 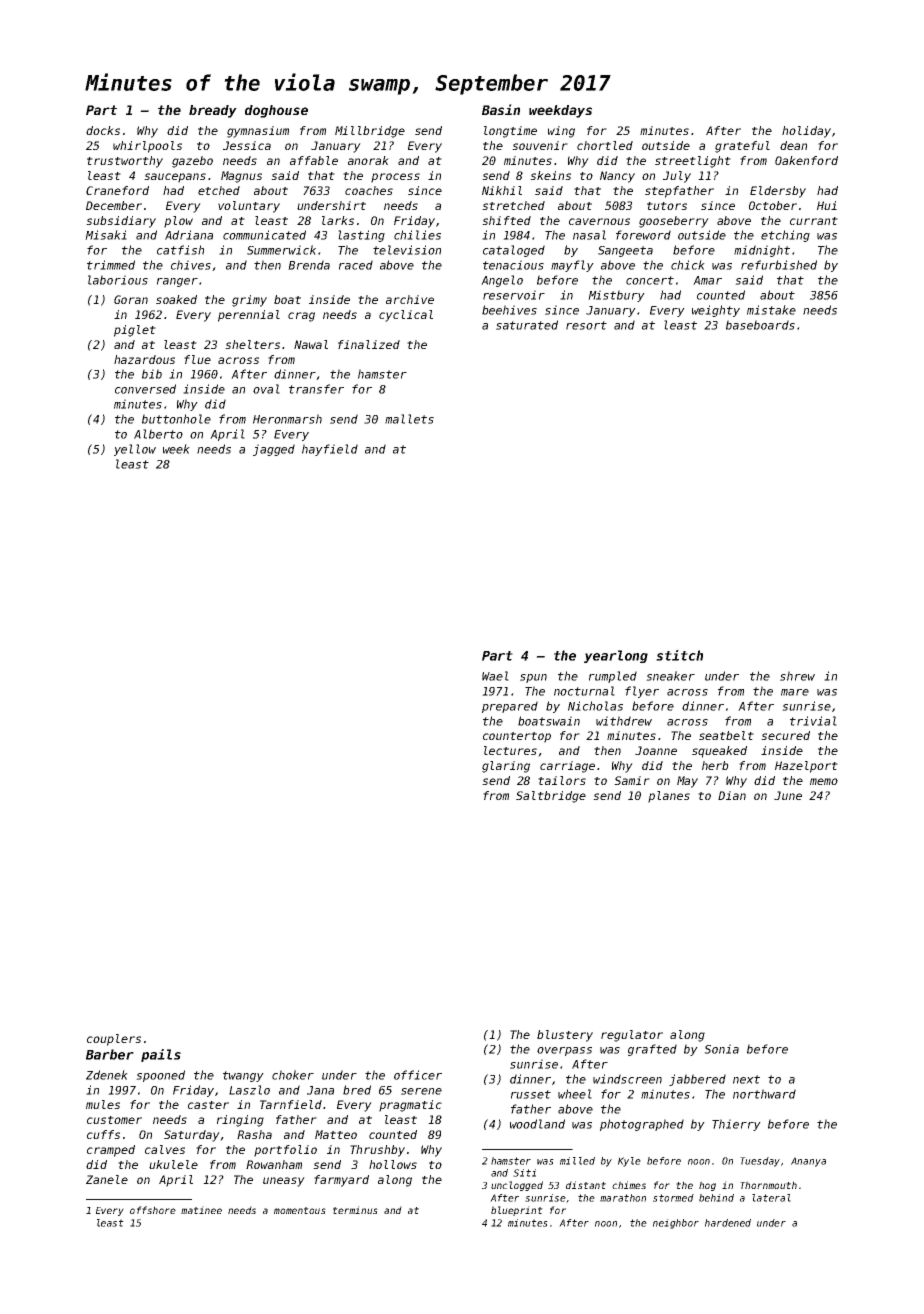 I want to click on Craneford, so click(x=117, y=190).
